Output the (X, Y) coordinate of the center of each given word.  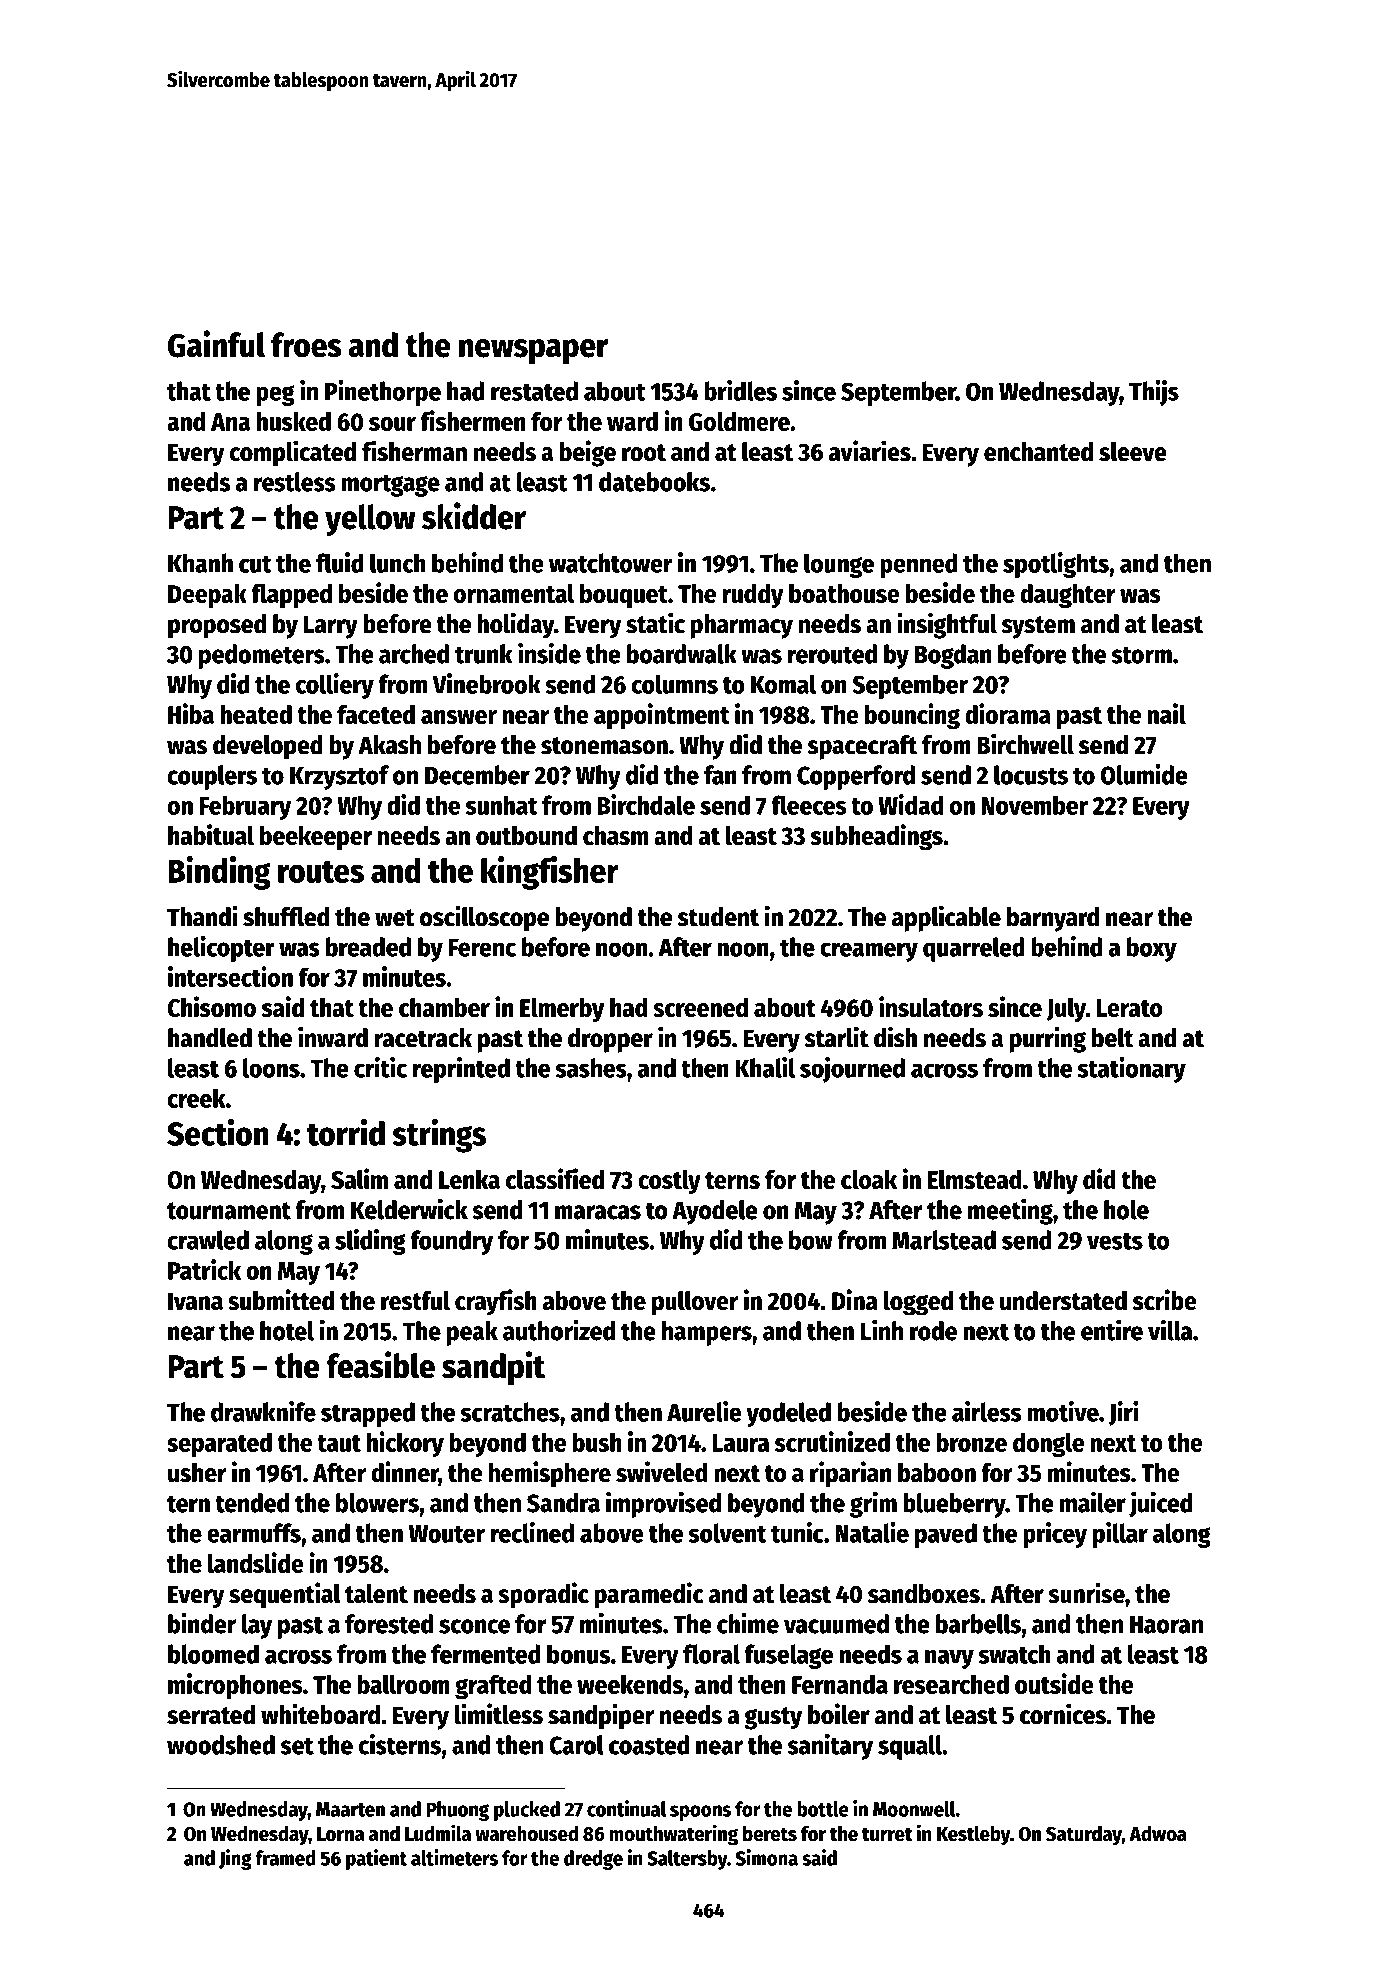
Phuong (457, 1811)
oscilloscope (484, 918)
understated (1063, 1301)
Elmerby (562, 1010)
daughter (1068, 596)
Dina (855, 1300)
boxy (1152, 949)
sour (392, 424)
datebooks (654, 482)
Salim (359, 1179)
